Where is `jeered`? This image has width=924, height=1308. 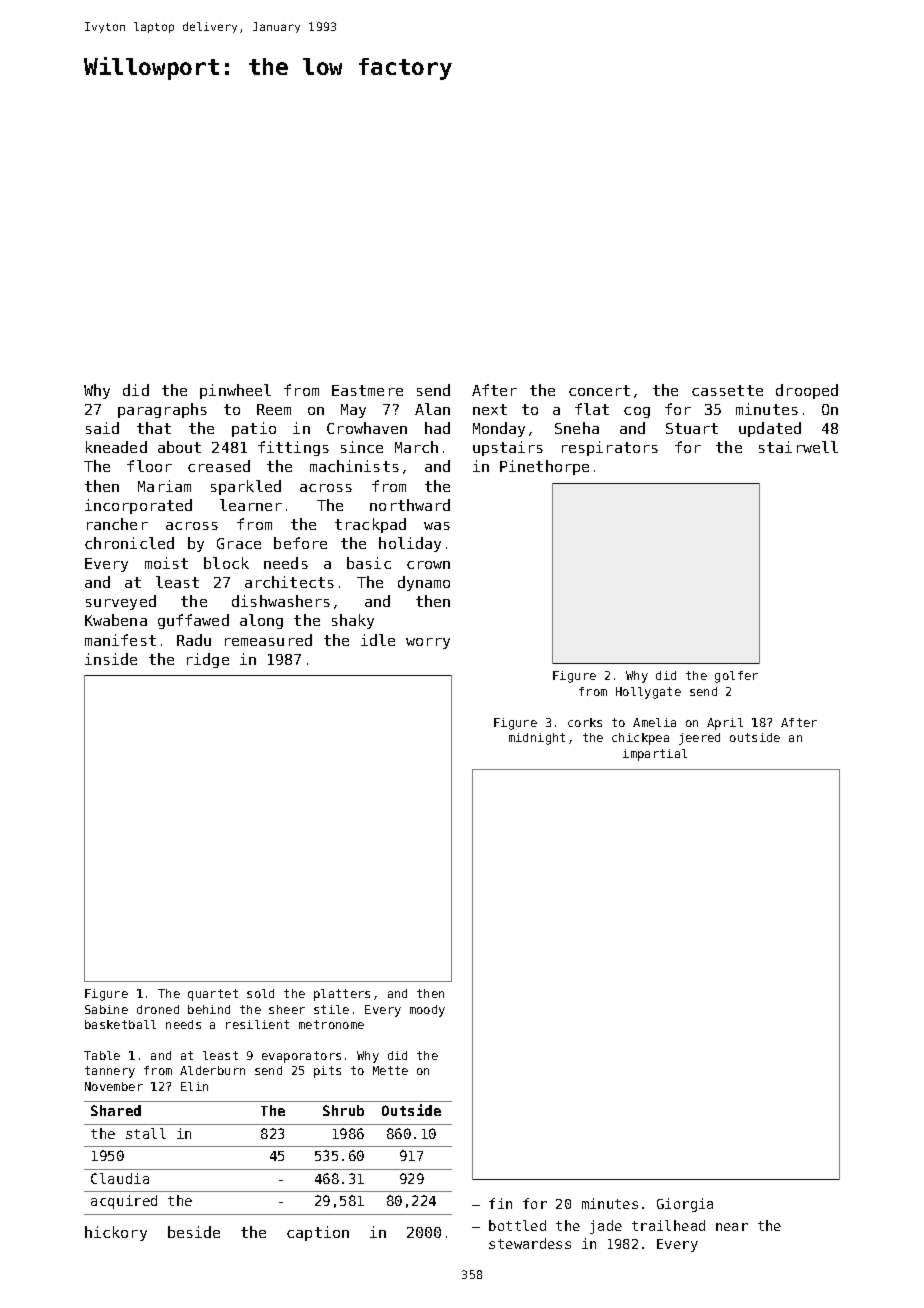 jeered is located at coordinates (699, 739).
